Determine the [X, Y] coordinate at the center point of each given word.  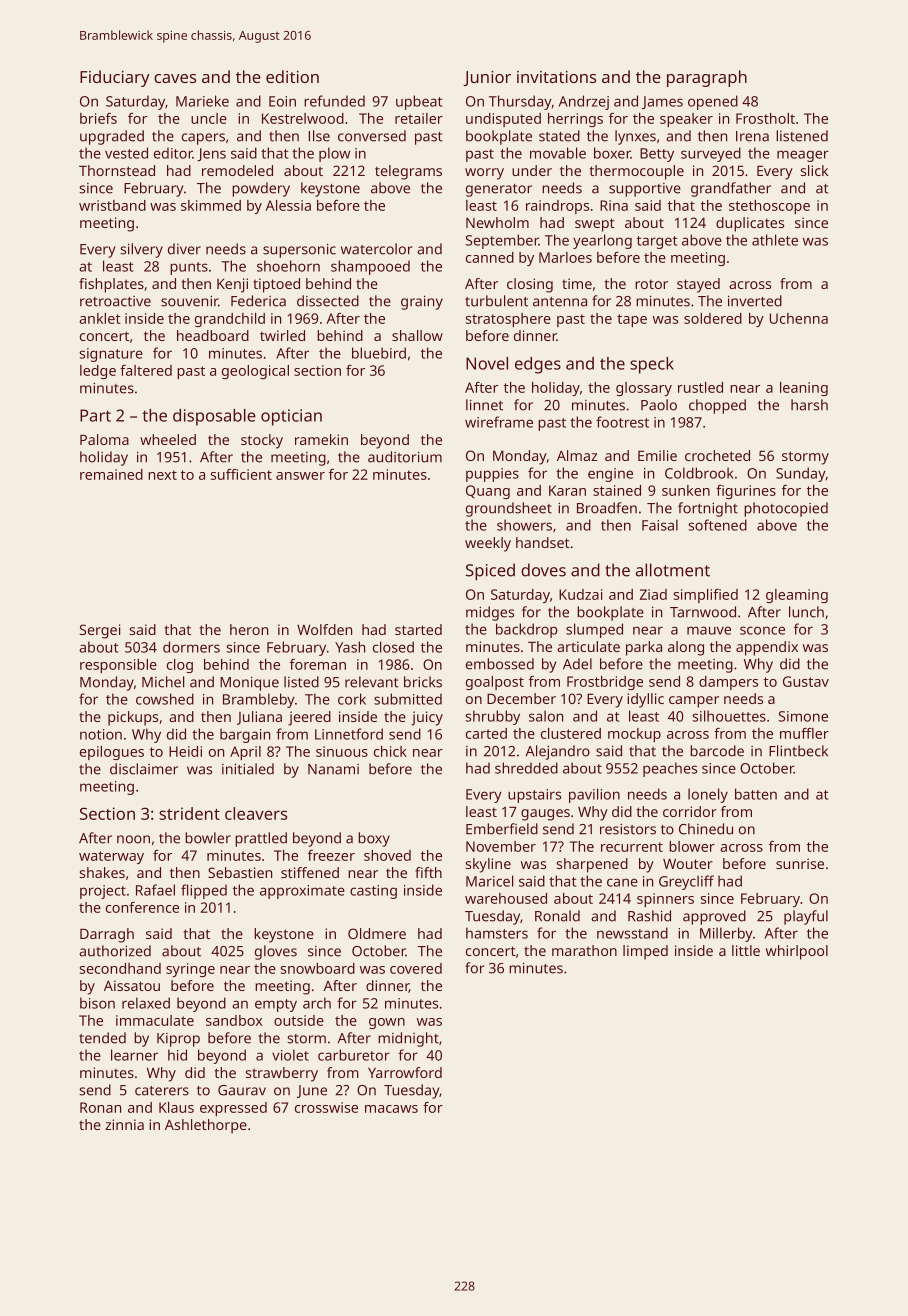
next [162, 475]
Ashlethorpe [206, 1126]
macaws [391, 1109]
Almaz [577, 455]
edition [292, 76]
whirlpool [797, 952]
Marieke [202, 101]
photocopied [786, 509]
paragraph [707, 78]
